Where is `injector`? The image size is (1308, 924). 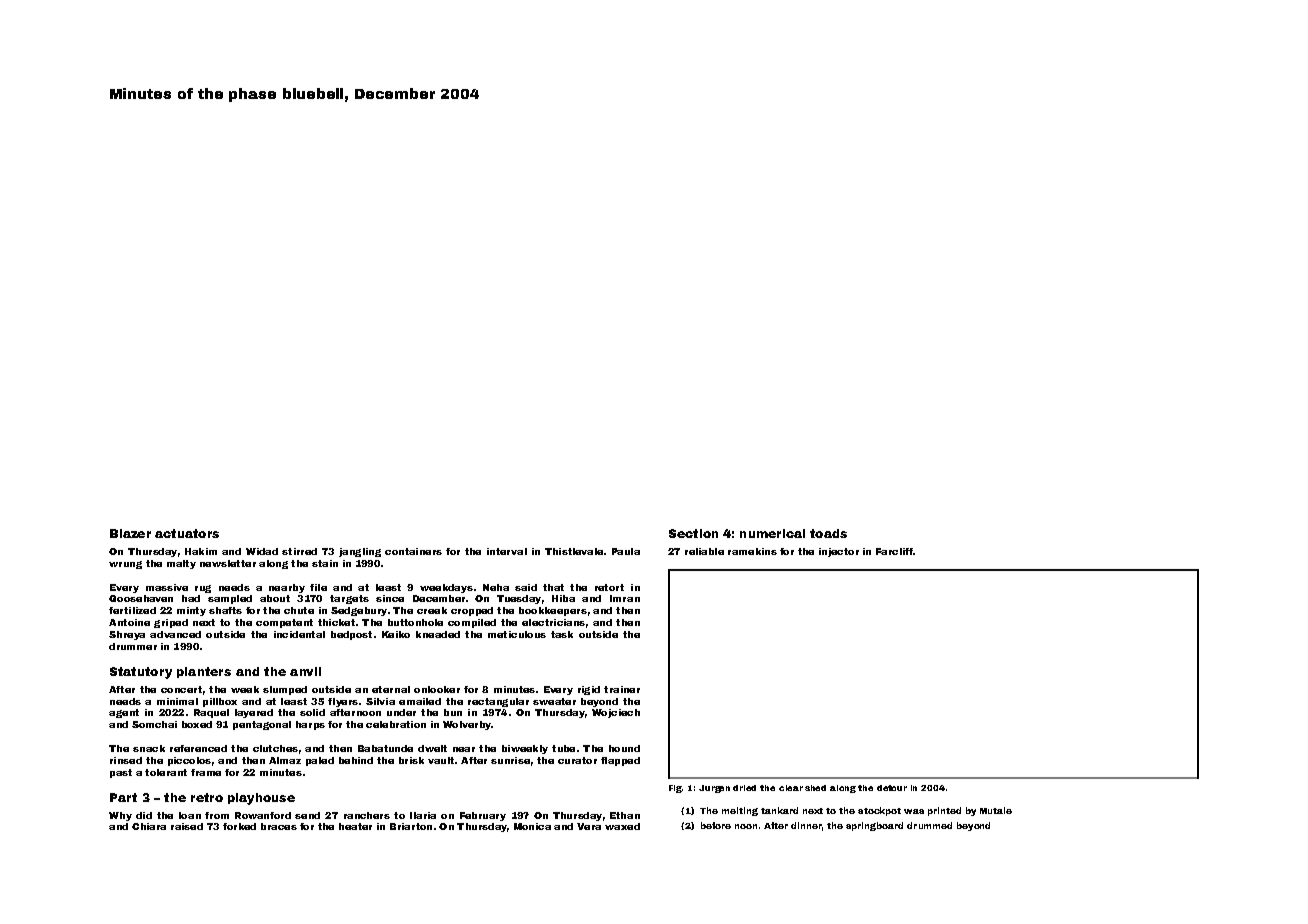
injector is located at coordinates (839, 552).
